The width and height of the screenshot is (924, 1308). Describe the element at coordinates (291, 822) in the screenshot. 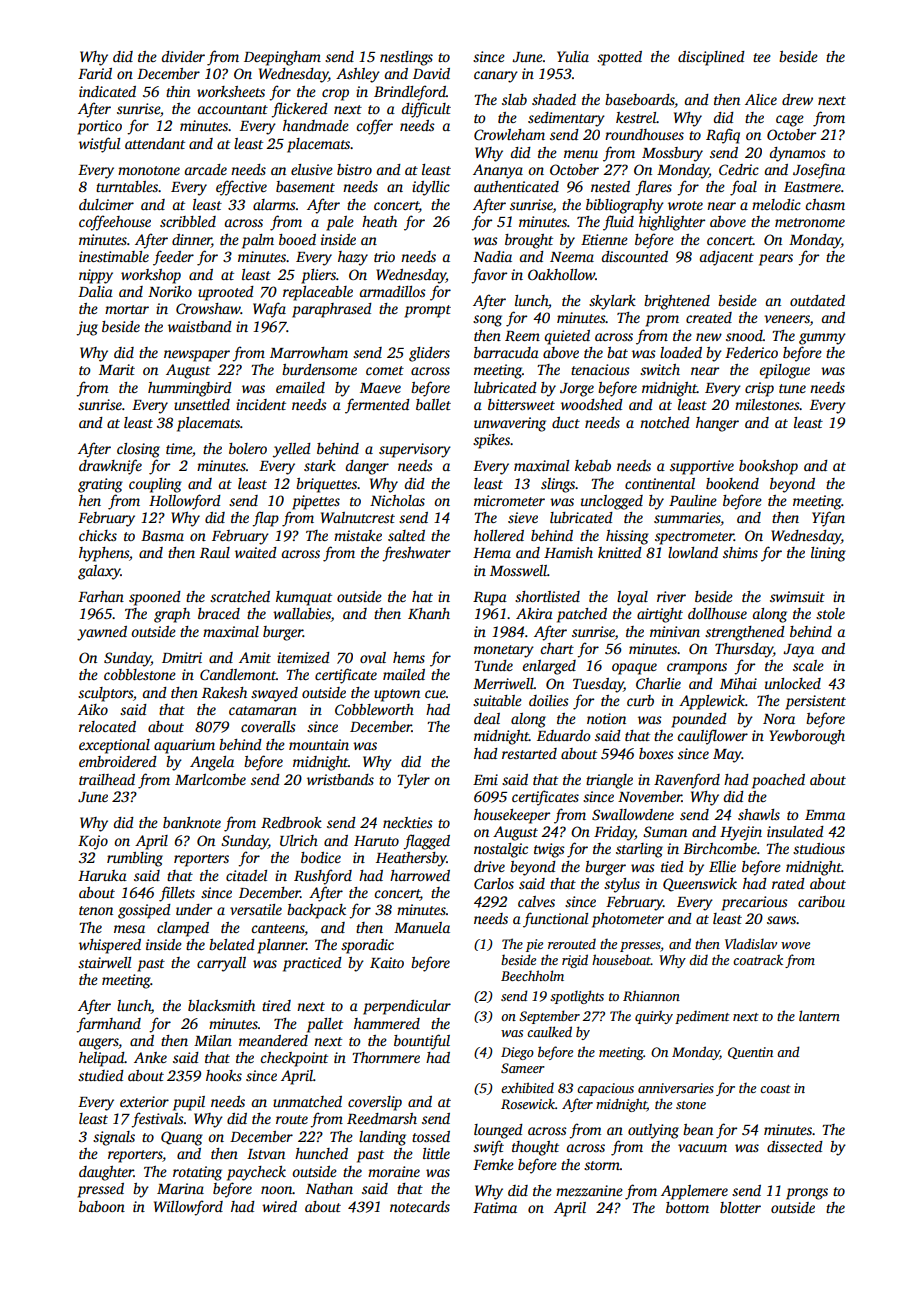

I see `Redbrook` at that location.
